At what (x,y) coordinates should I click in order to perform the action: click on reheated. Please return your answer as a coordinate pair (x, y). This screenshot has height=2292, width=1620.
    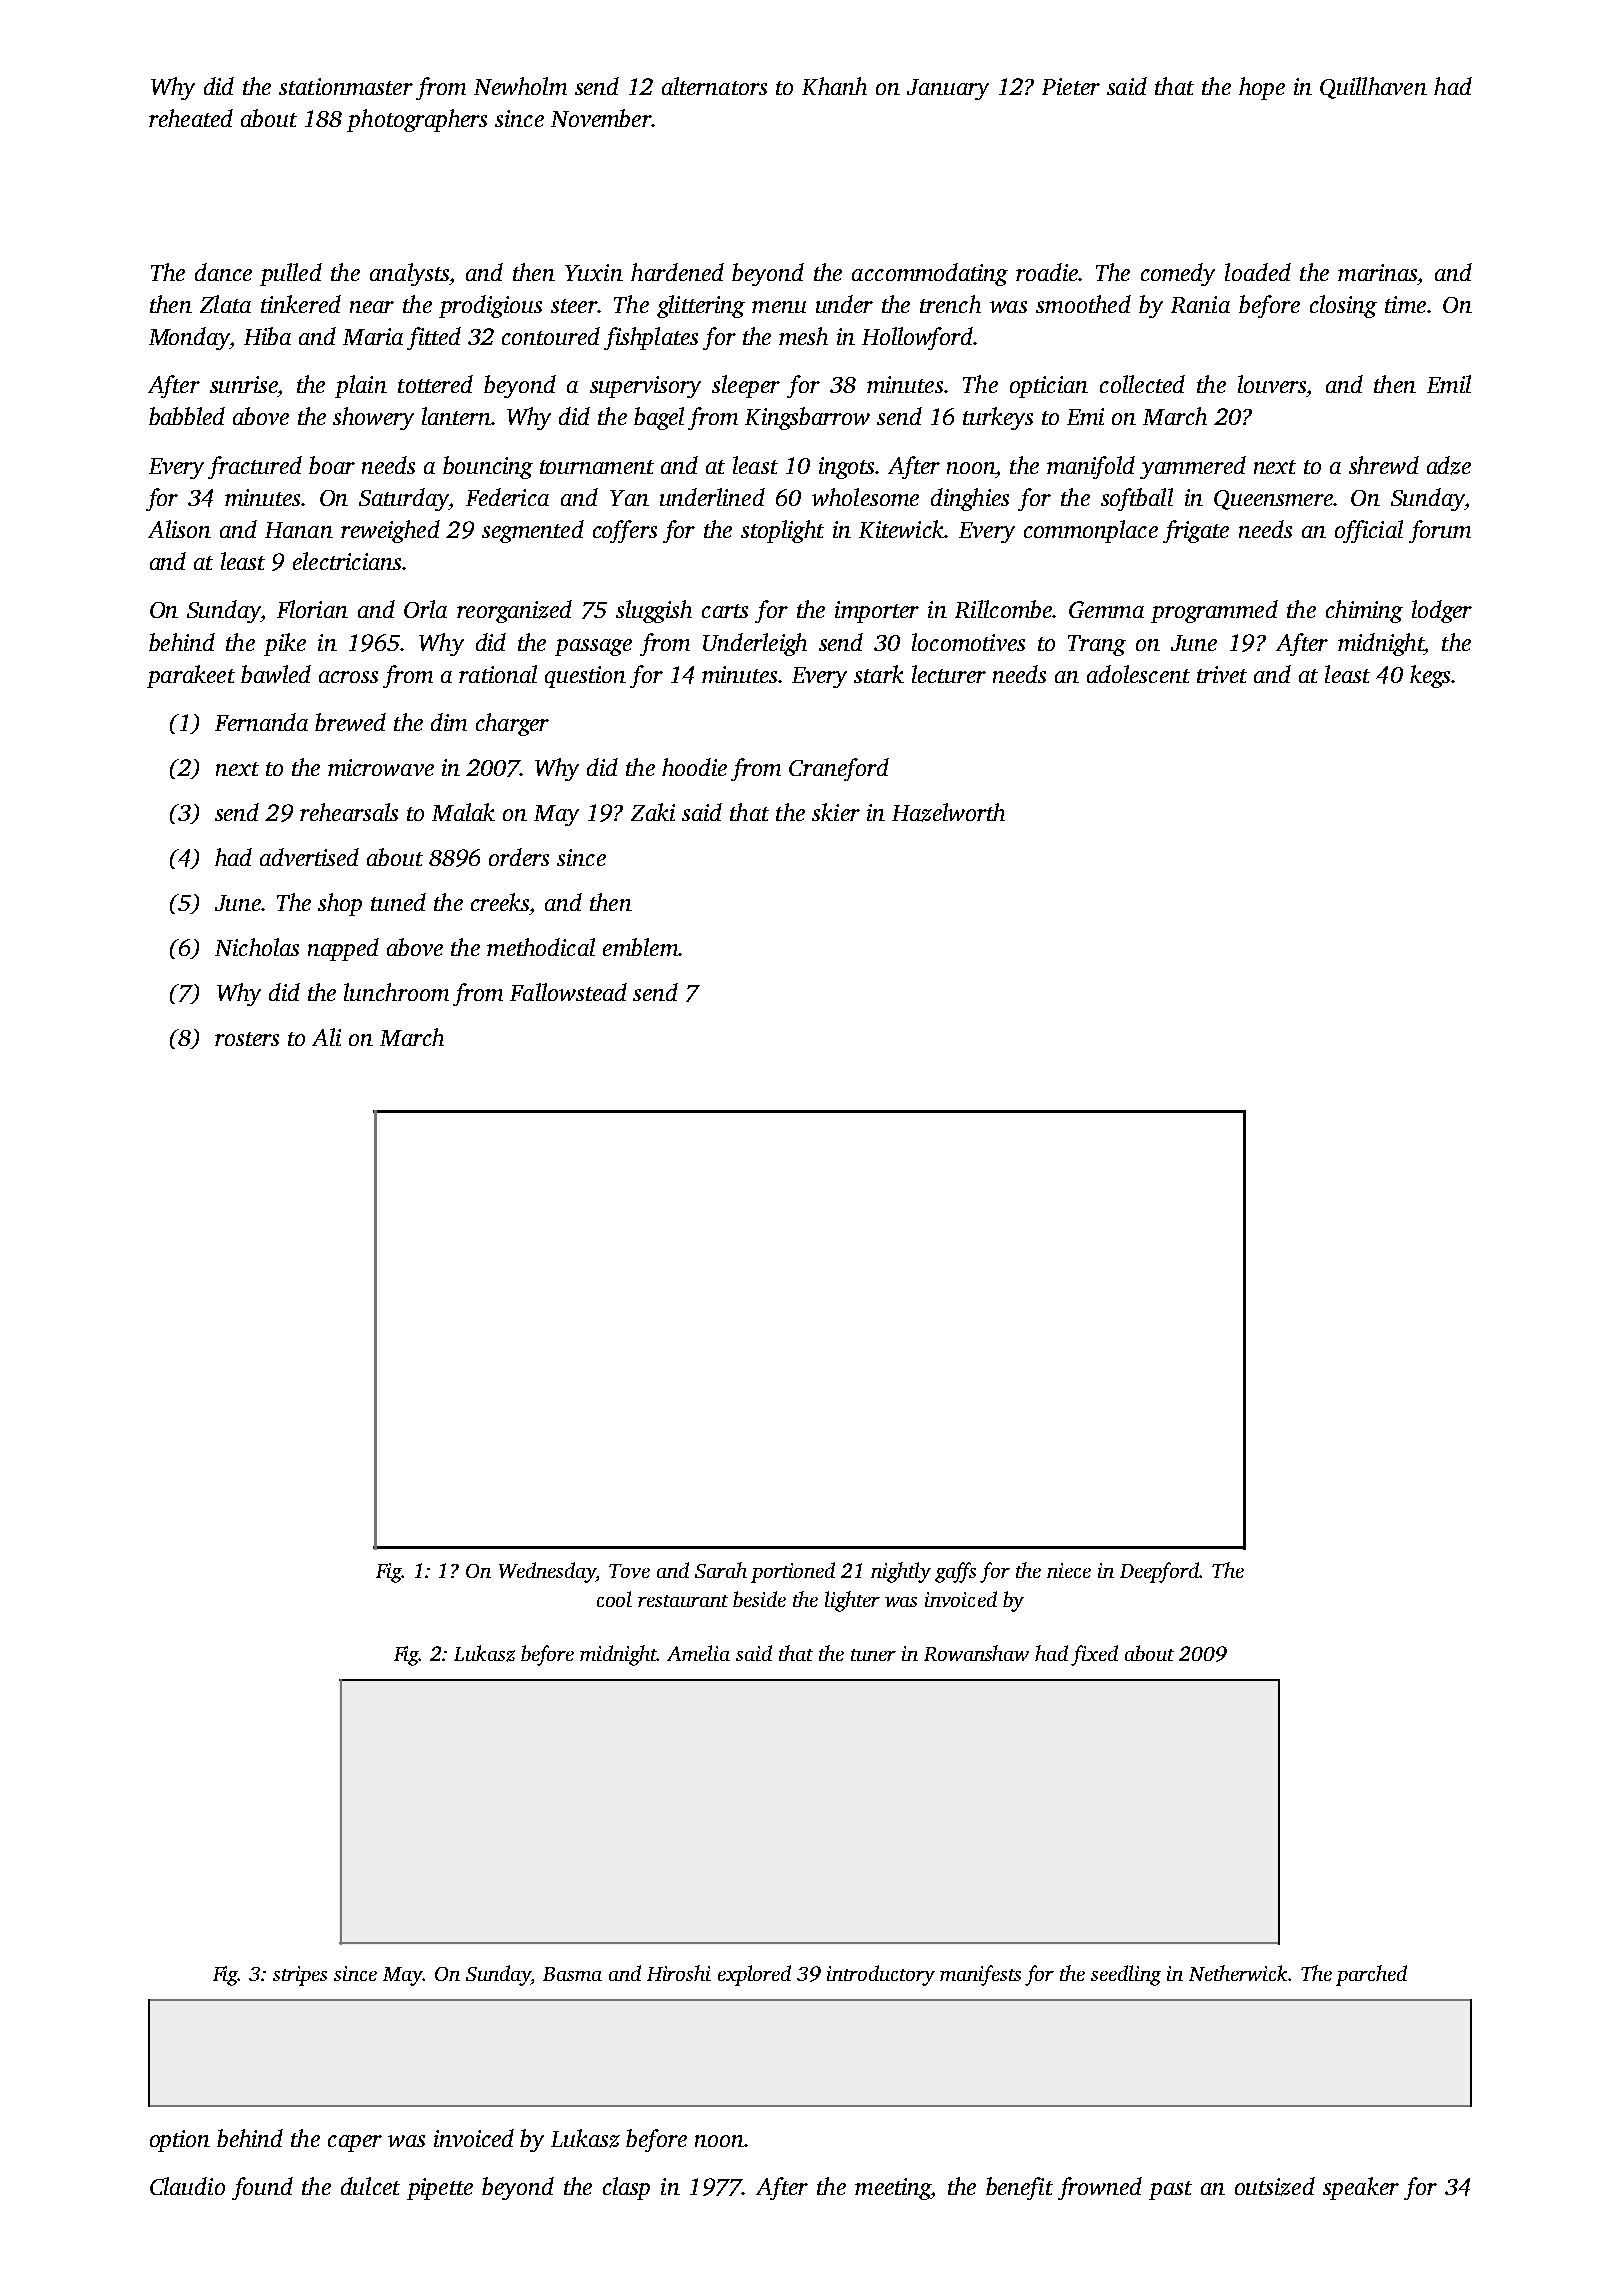
    Looking at the image, I should click on (191, 118).
